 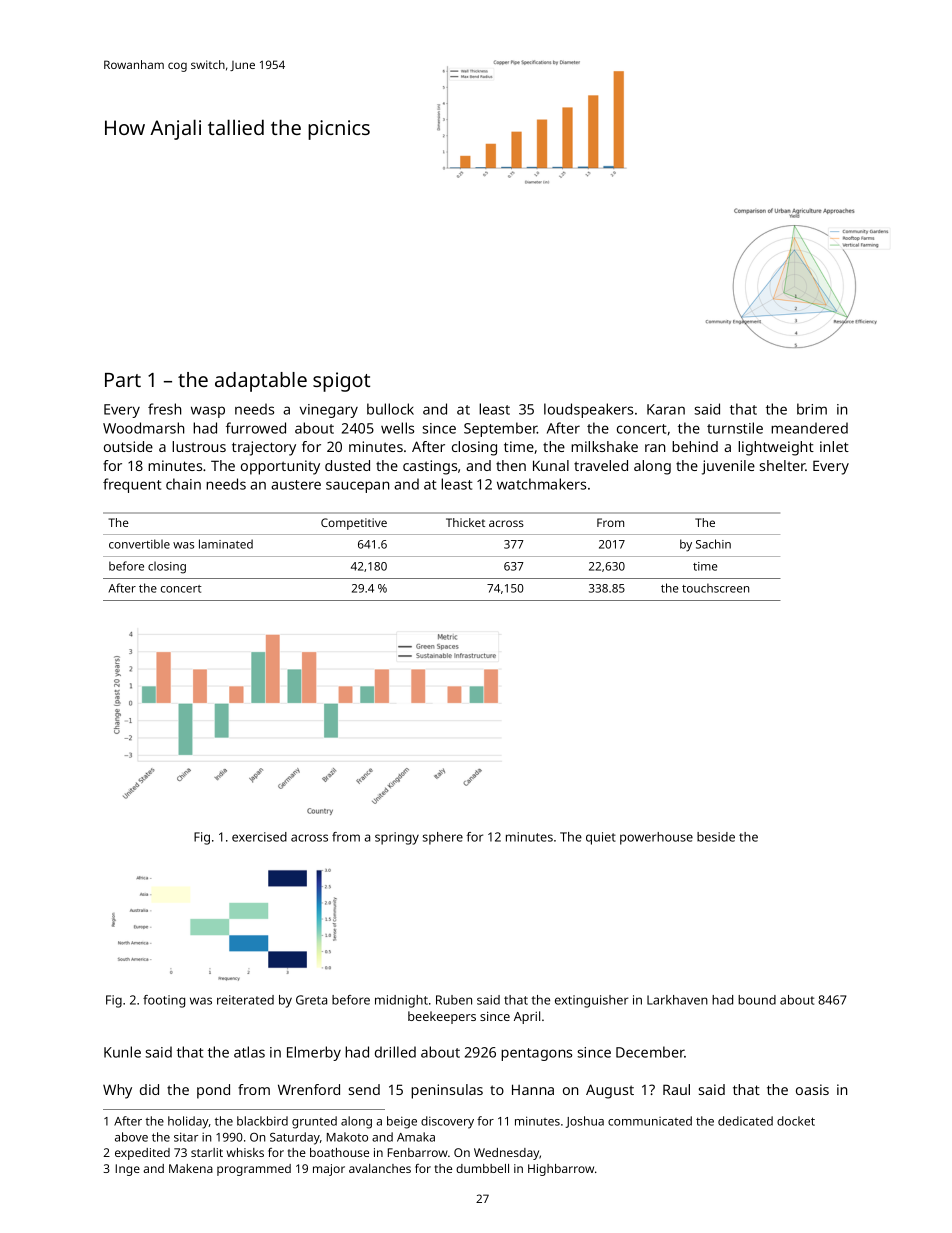 What do you see at coordinates (656, 838) in the screenshot?
I see `powerhouse` at bounding box center [656, 838].
